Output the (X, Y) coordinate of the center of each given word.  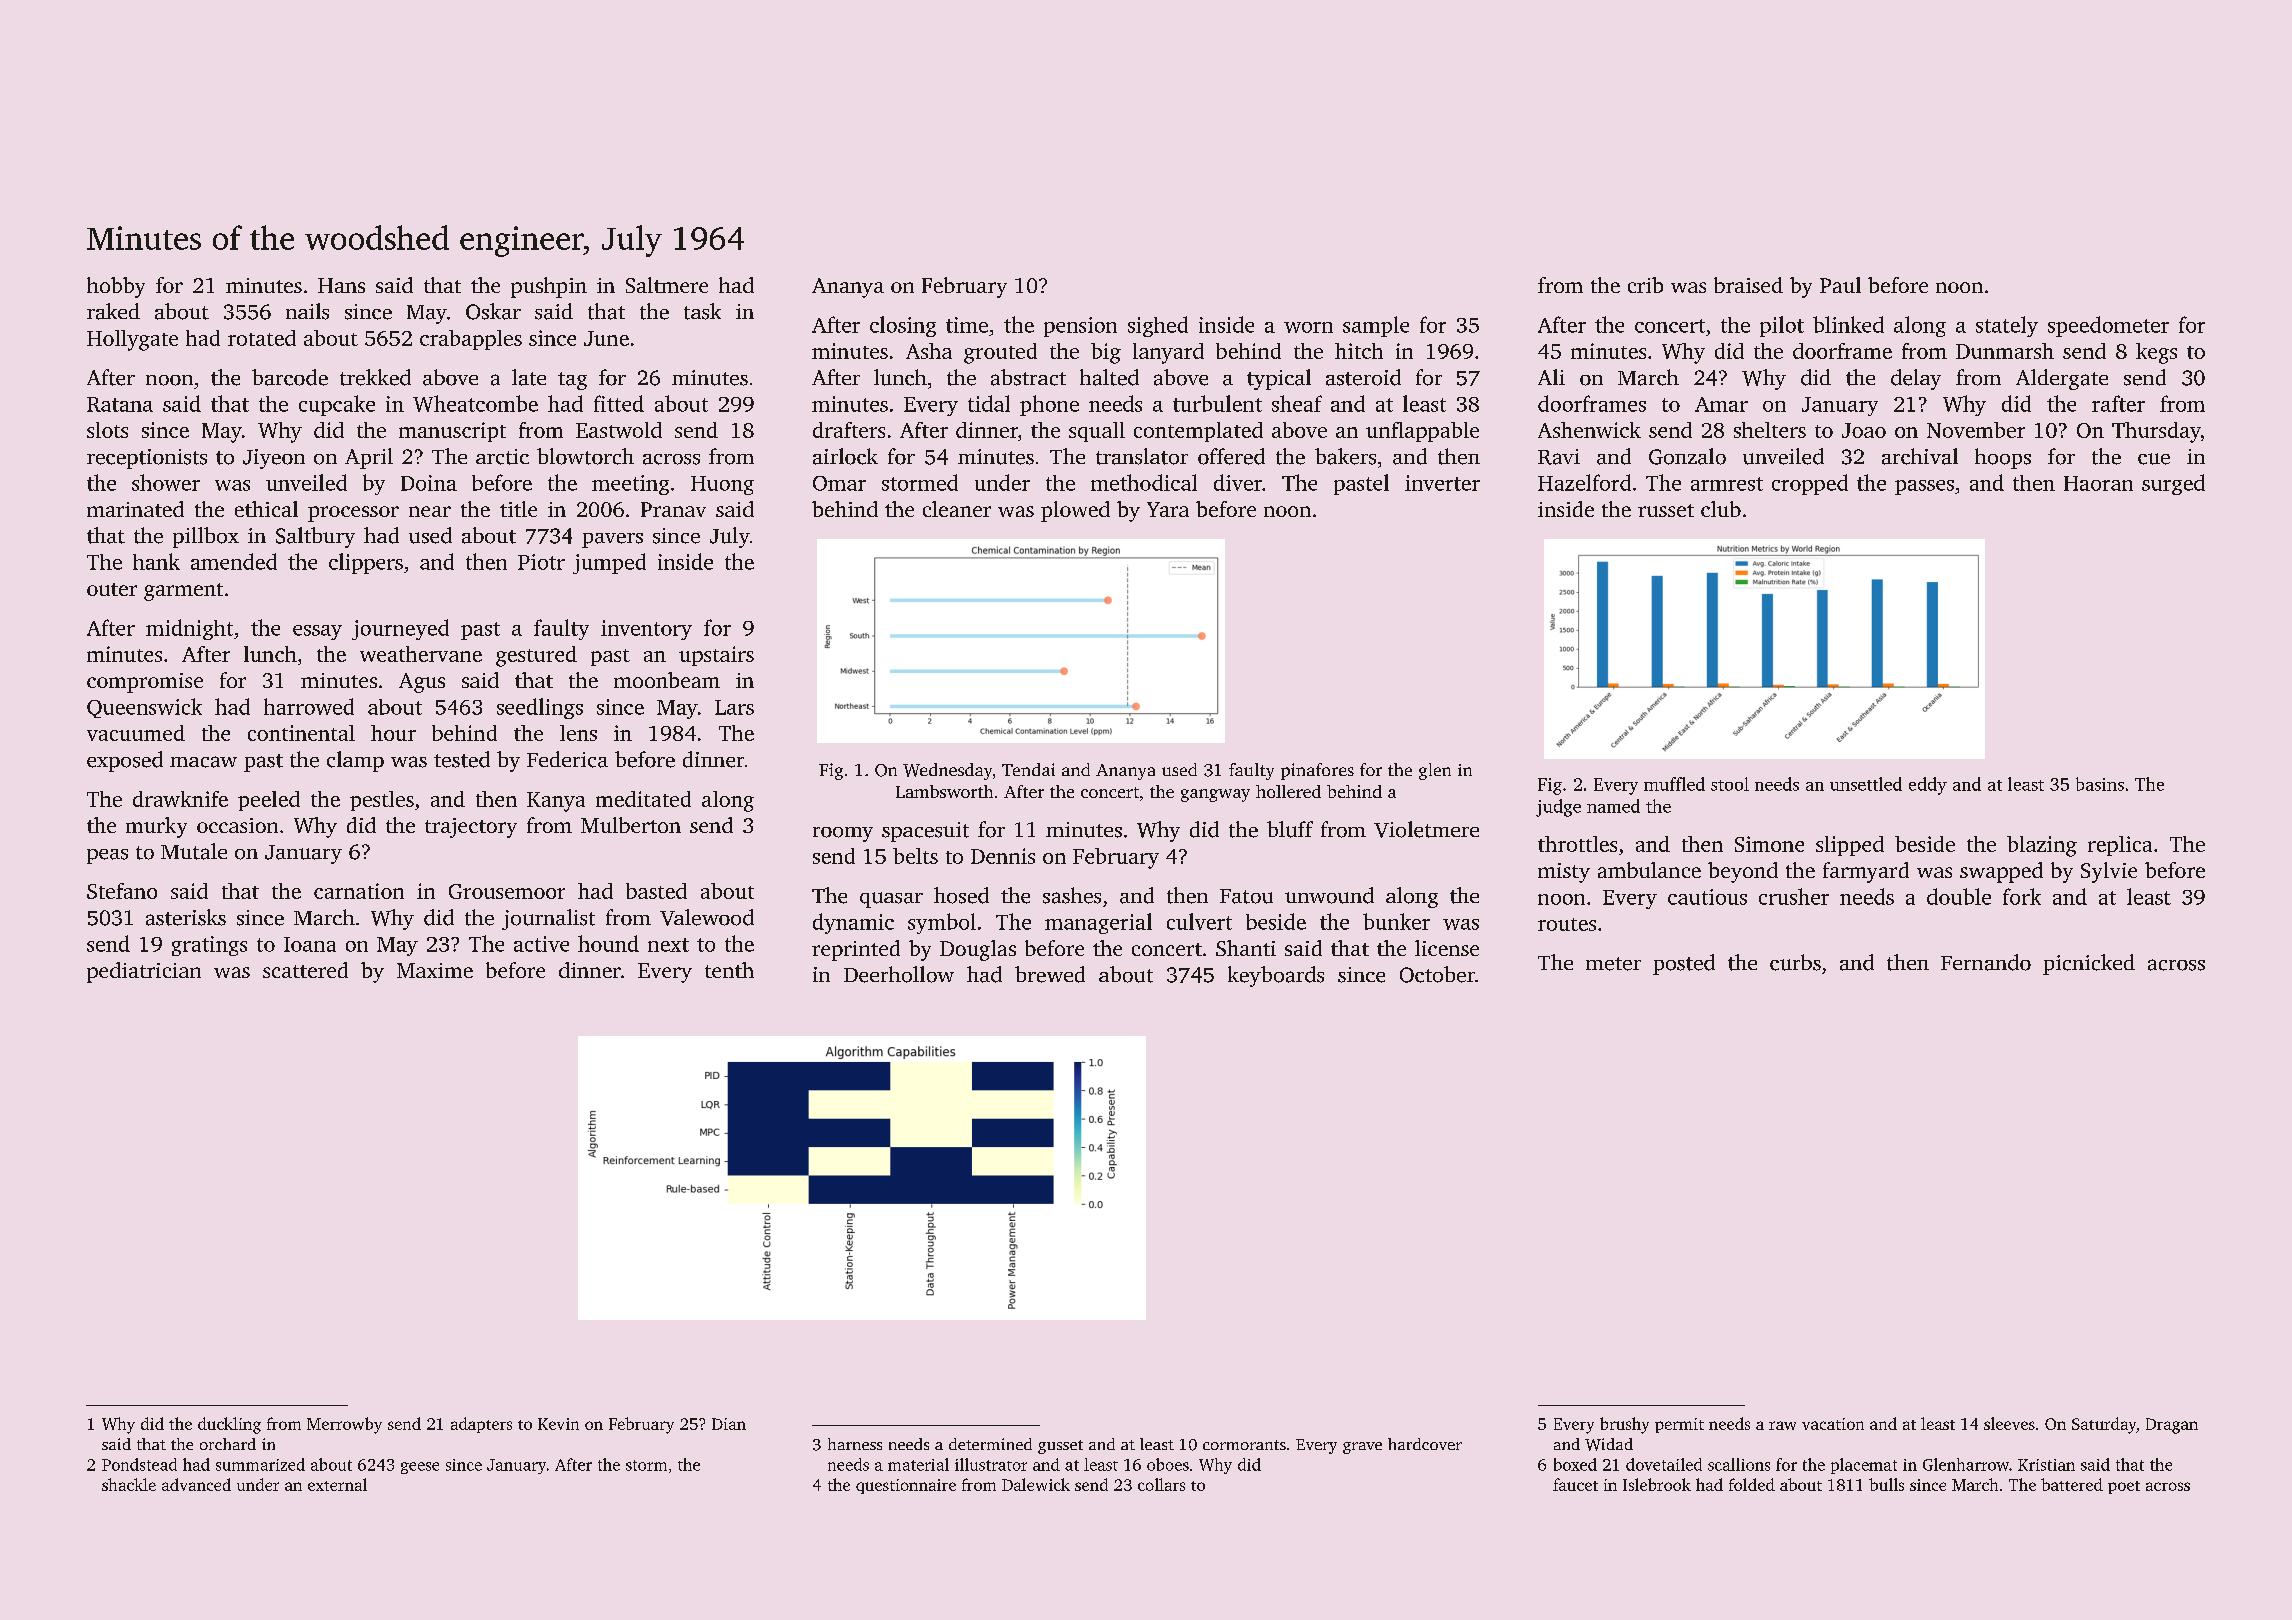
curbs (1795, 962)
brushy (1624, 1425)
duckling (229, 1425)
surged (2173, 484)
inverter (1442, 483)
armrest (1727, 484)
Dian (729, 1424)
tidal (989, 403)
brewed (1050, 974)
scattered (305, 970)
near (430, 511)
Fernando (1986, 962)
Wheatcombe (475, 403)
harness (855, 1444)
